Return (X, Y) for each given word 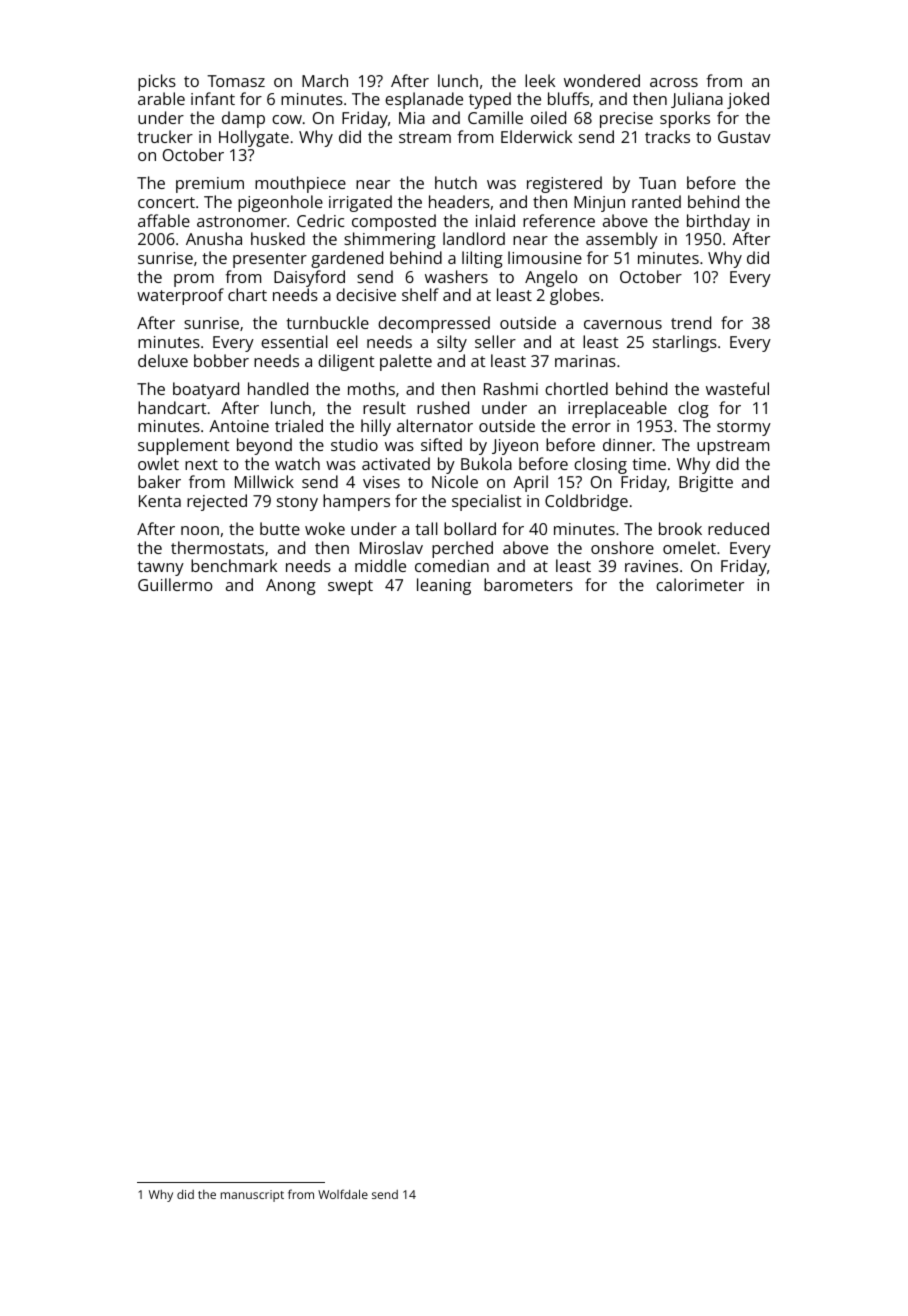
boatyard (206, 390)
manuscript (252, 1196)
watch (297, 463)
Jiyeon (515, 447)
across (674, 82)
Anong (291, 587)
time (649, 464)
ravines (651, 566)
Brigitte (706, 484)
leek (540, 80)
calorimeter (700, 584)
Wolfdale (343, 1194)
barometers (528, 584)
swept (350, 587)
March (325, 80)
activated (396, 463)
